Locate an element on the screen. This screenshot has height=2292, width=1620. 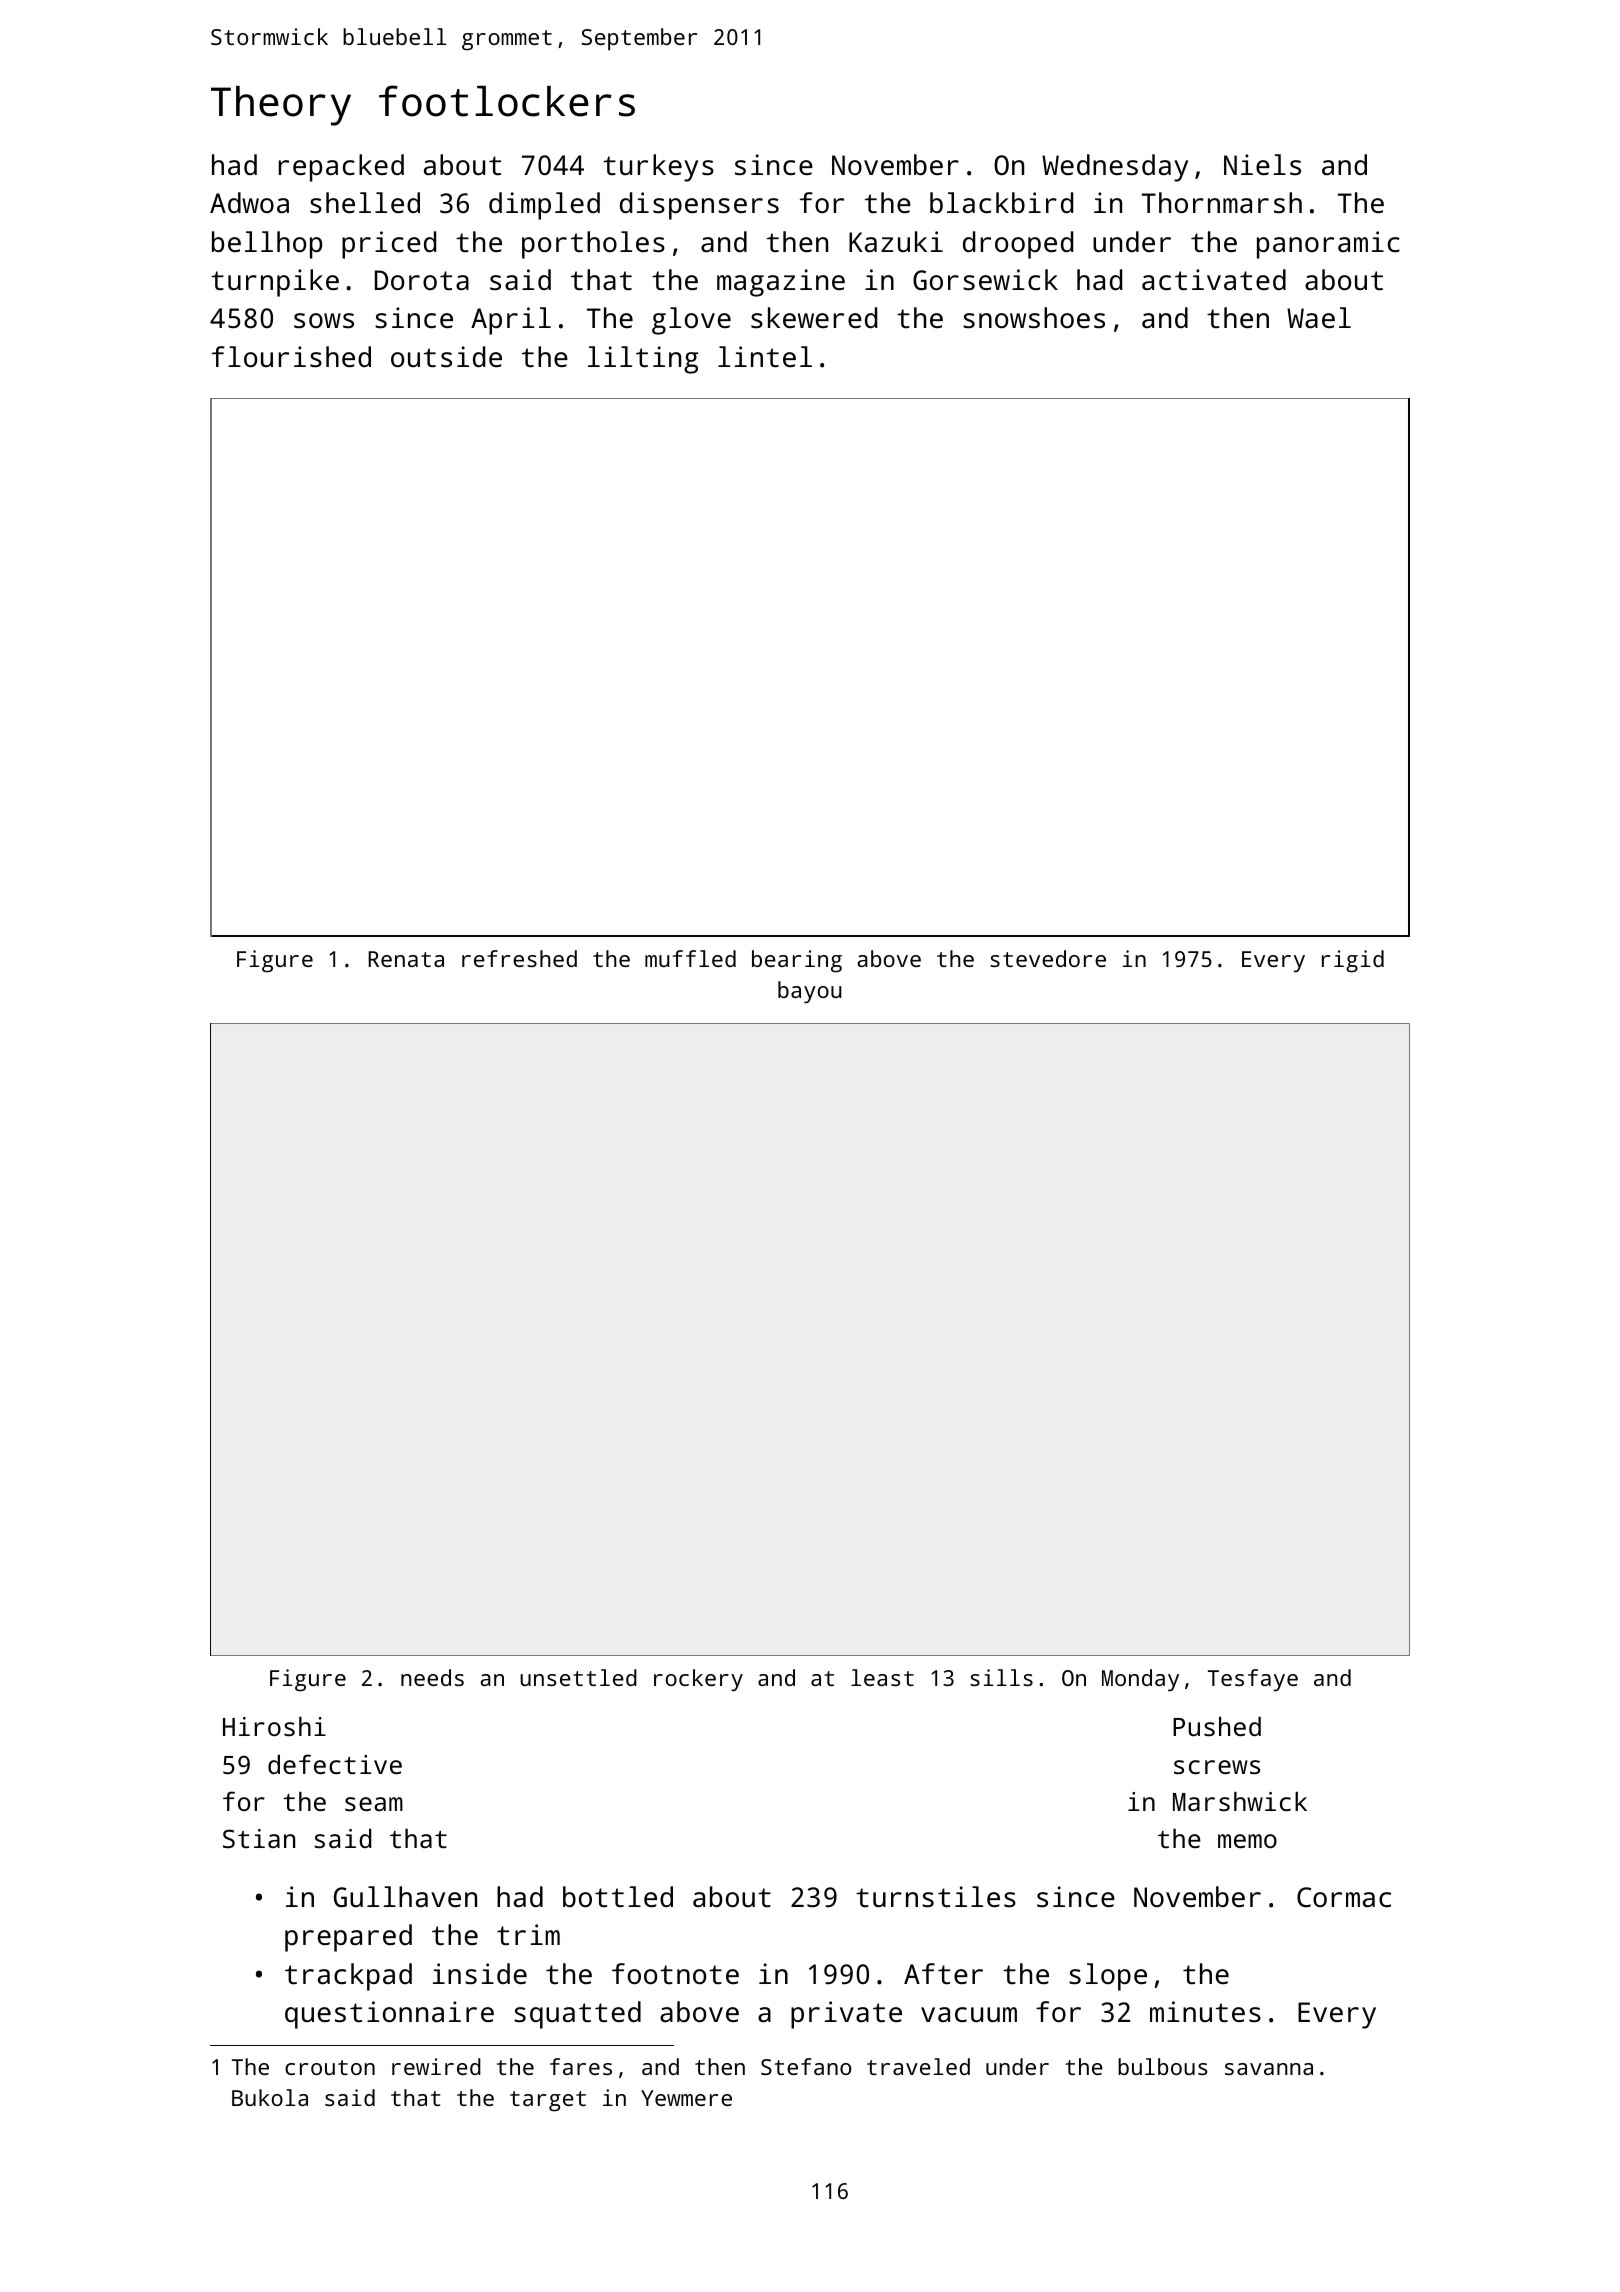
Hiroshi is located at coordinates (274, 1726).
